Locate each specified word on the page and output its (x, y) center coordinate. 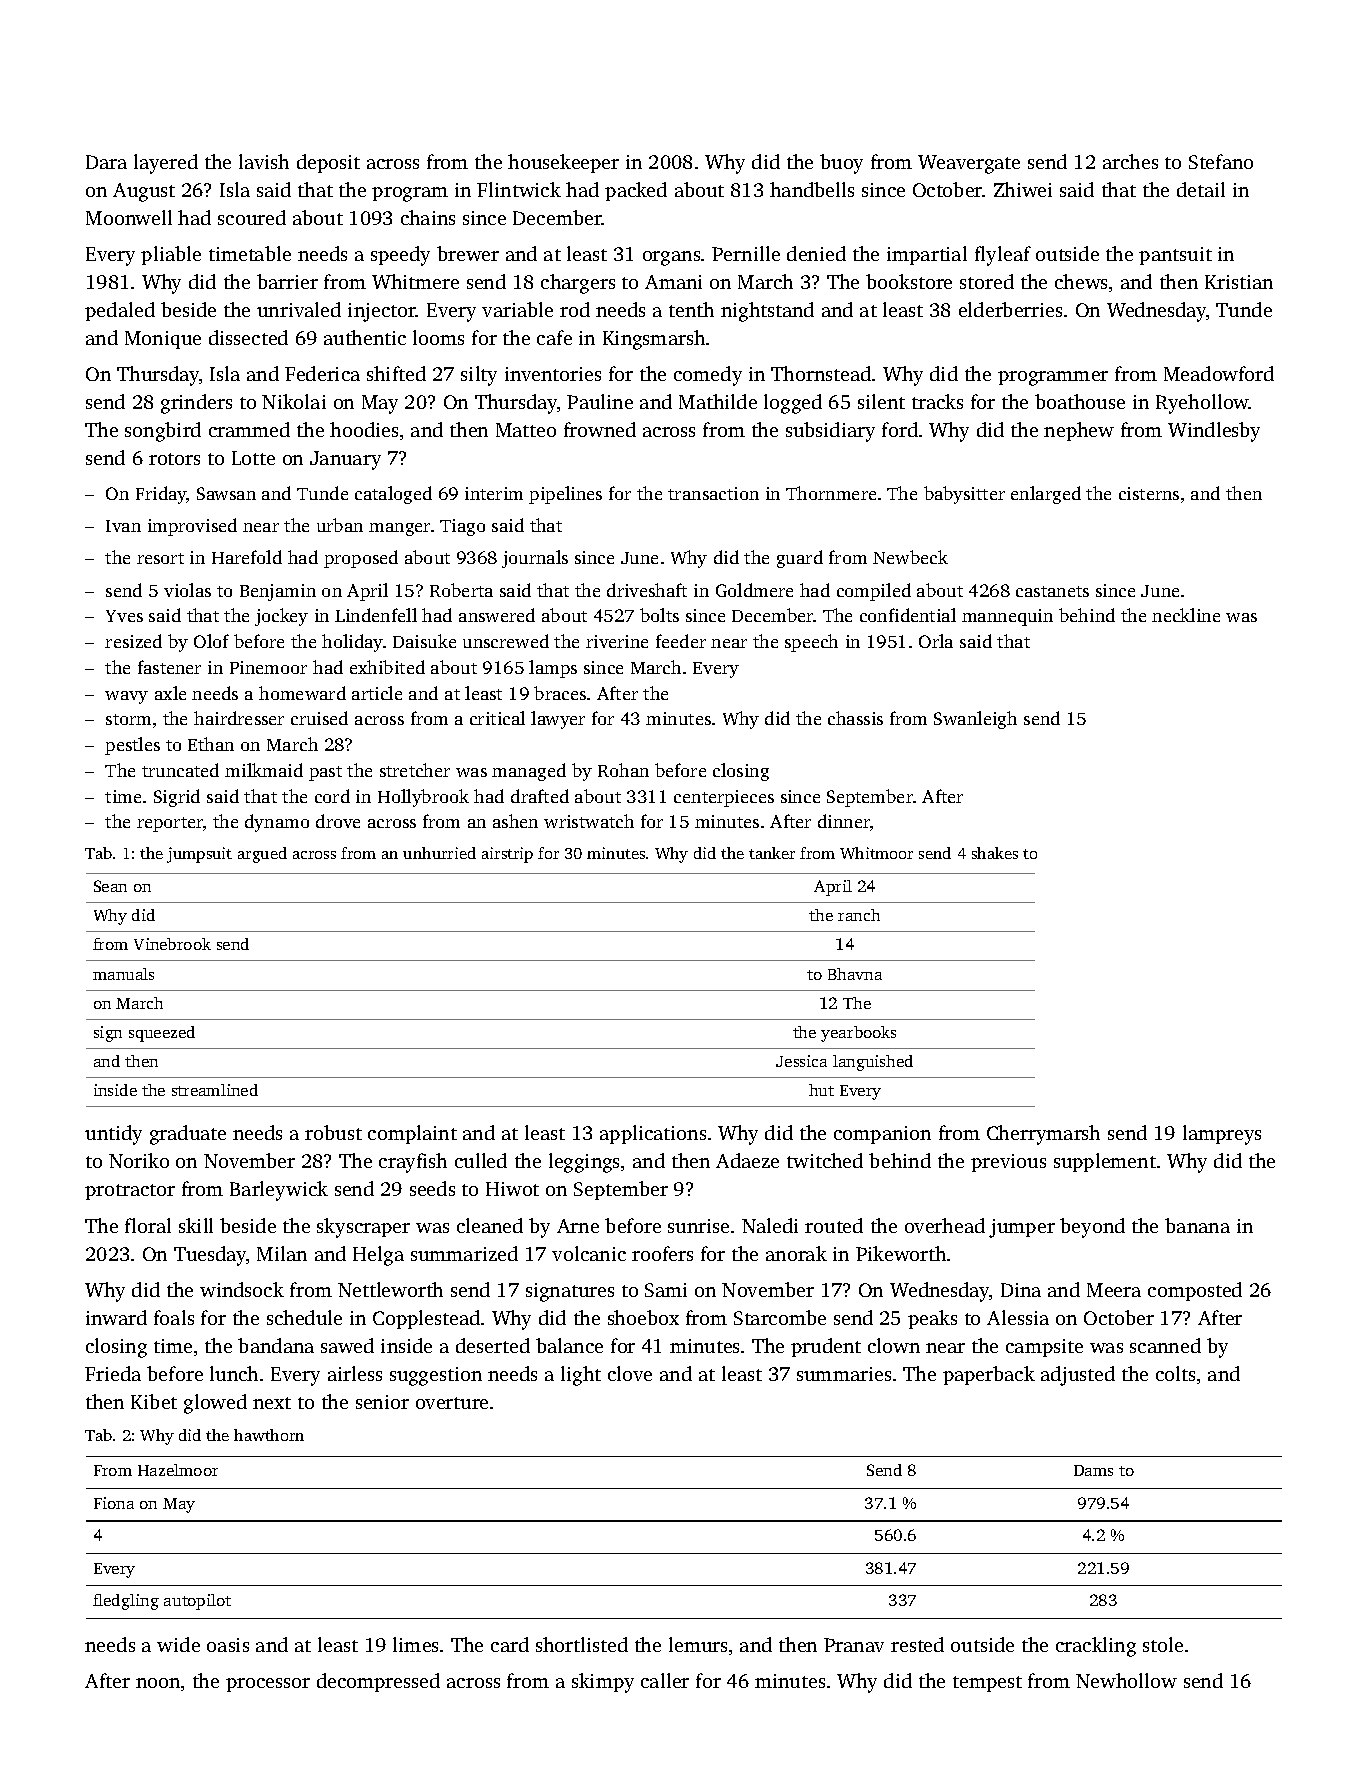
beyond (1092, 1228)
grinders (196, 404)
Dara (106, 162)
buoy (841, 164)
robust (333, 1132)
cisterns (1149, 493)
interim (494, 493)
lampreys (1222, 1135)
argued (262, 855)
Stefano (1221, 161)
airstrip (507, 855)
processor (268, 1685)
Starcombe (780, 1317)
